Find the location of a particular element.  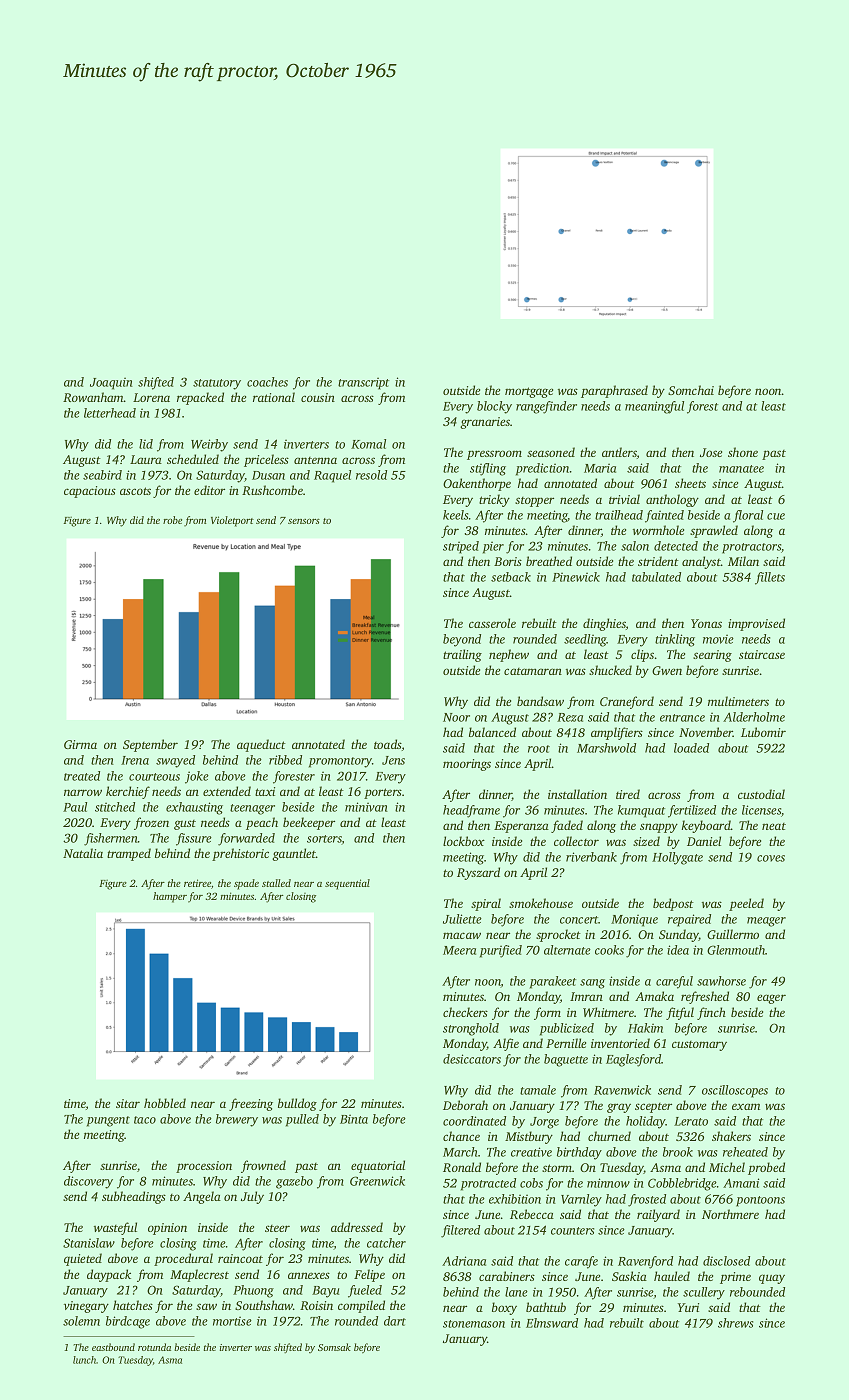

Oakenthorpe is located at coordinates (477, 484).
